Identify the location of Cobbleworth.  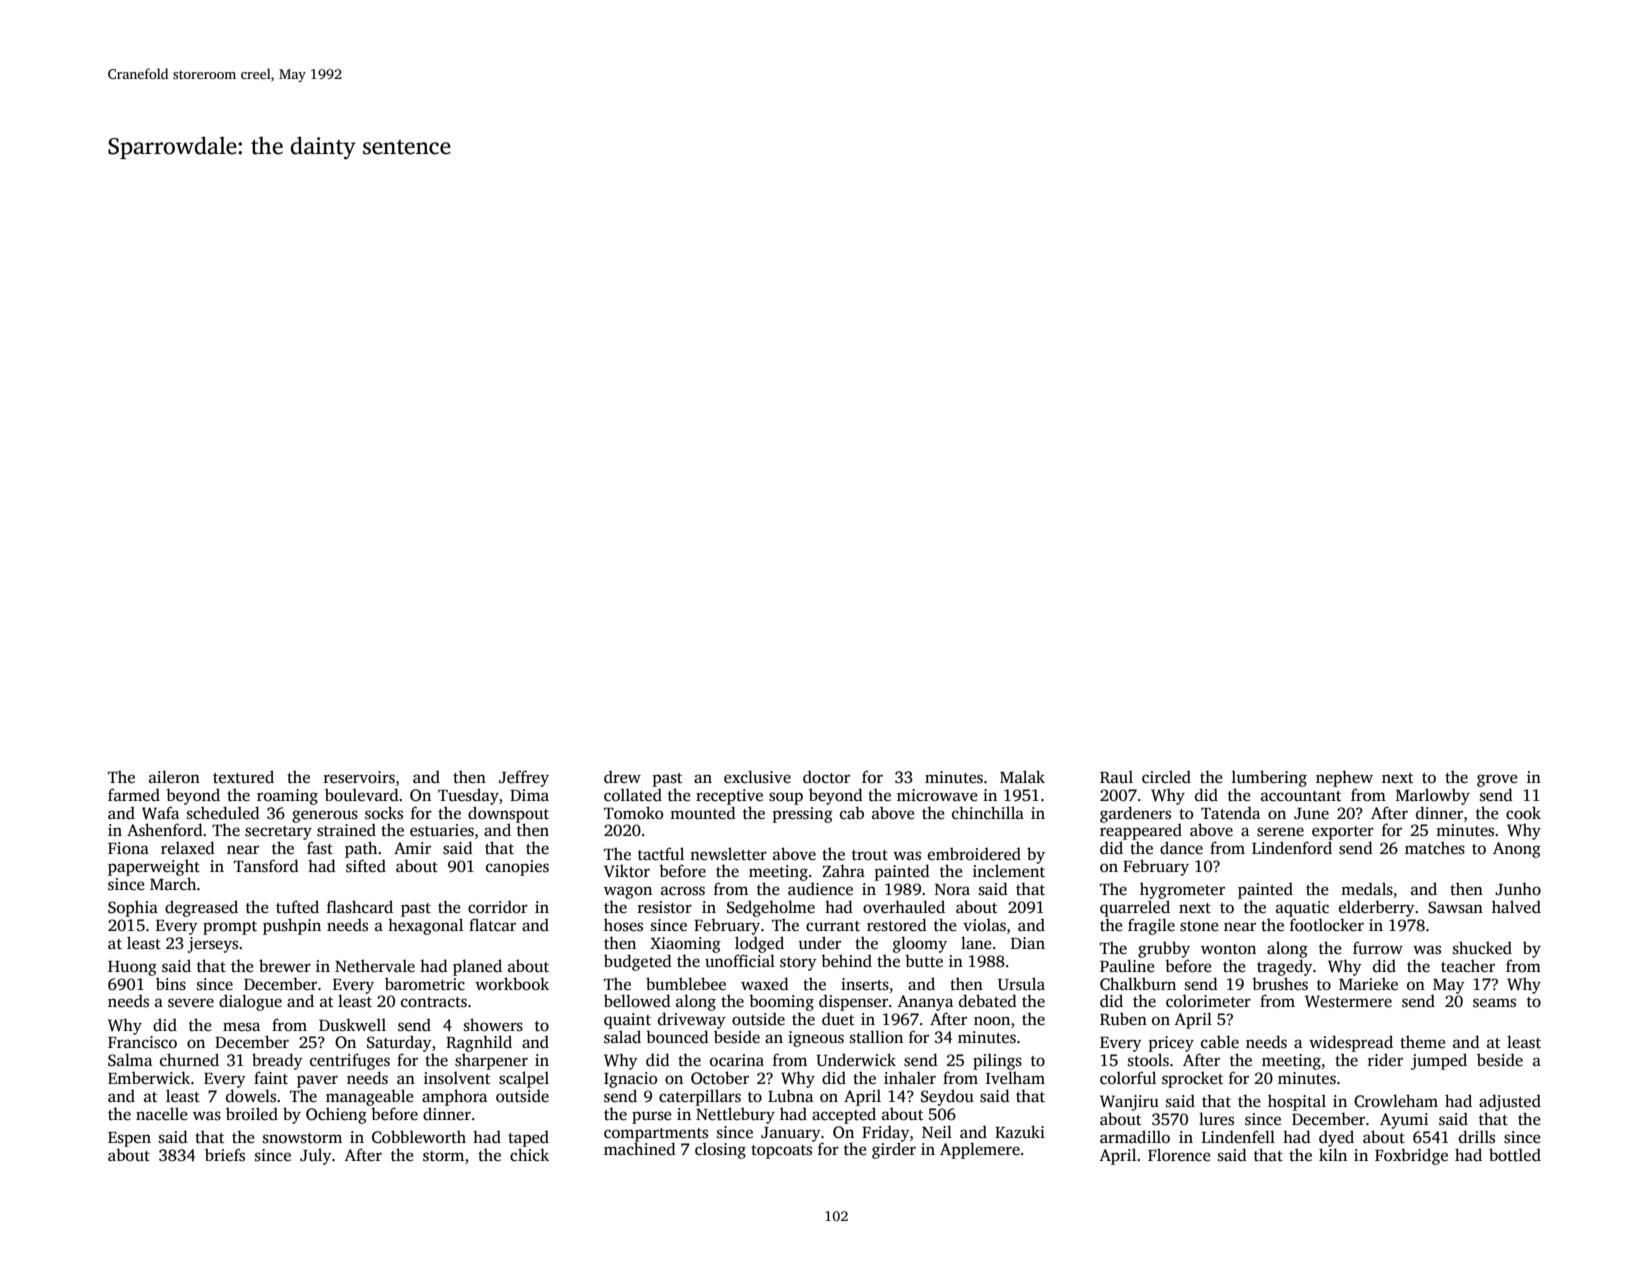
(419, 1137).
